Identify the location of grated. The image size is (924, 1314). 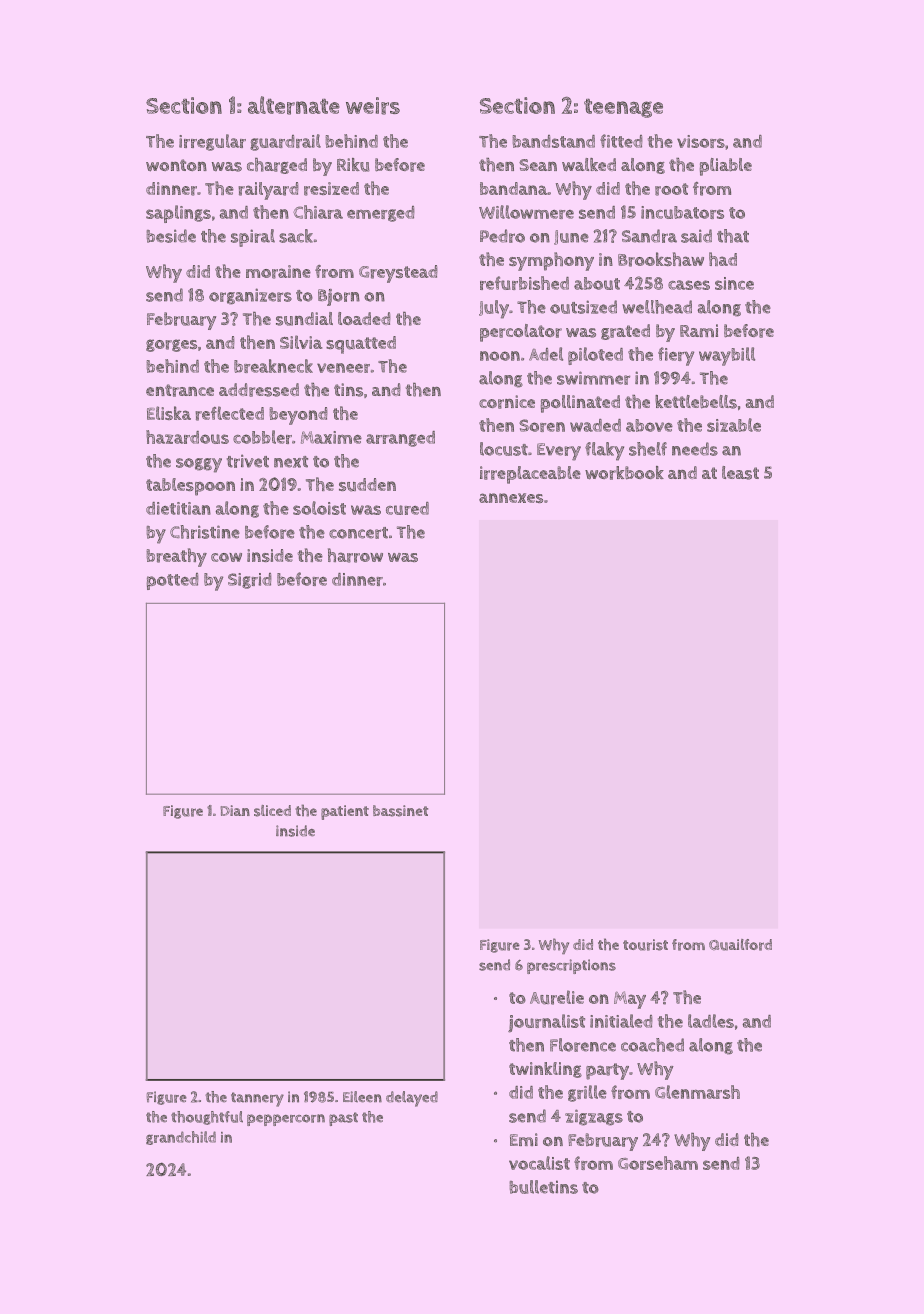
(625, 332).
